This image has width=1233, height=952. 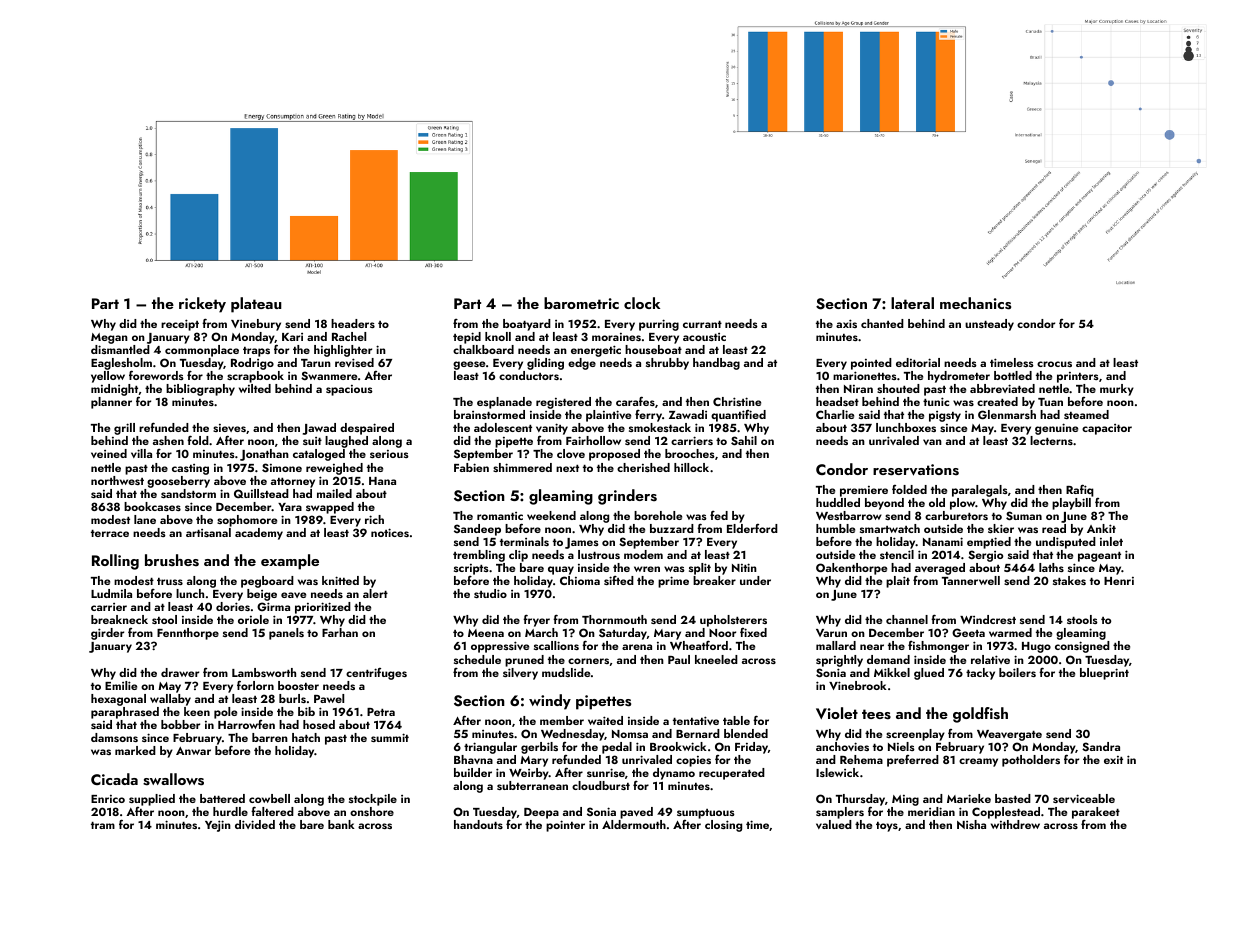 What do you see at coordinates (264, 455) in the image?
I see `Jonathan` at bounding box center [264, 455].
